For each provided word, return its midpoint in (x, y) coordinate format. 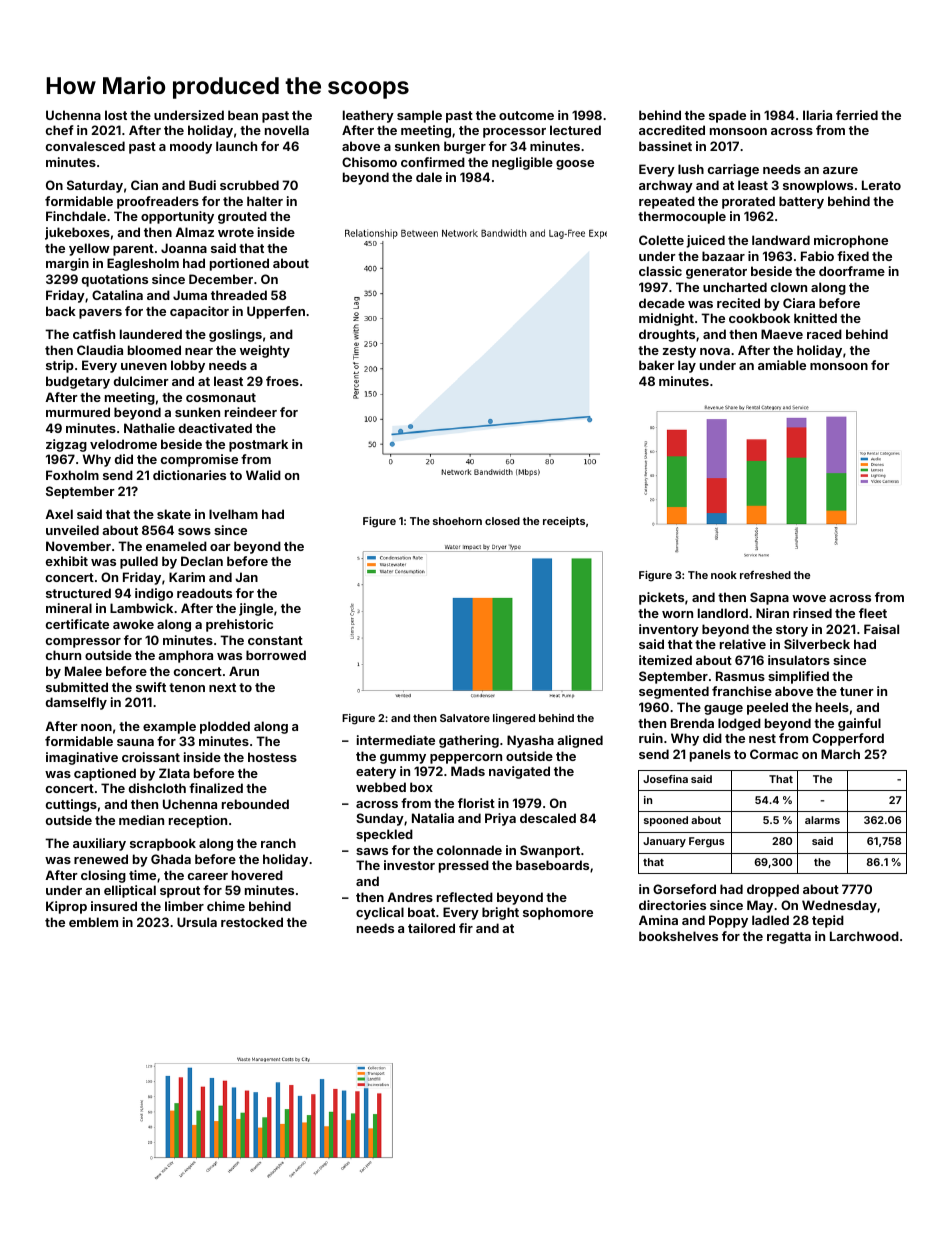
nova (715, 351)
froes (282, 381)
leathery (368, 116)
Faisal (881, 629)
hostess (272, 757)
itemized (665, 660)
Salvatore (465, 718)
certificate (77, 624)
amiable (782, 365)
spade (727, 116)
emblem (93, 922)
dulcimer (141, 381)
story (792, 631)
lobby (188, 366)
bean (243, 115)
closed (502, 521)
